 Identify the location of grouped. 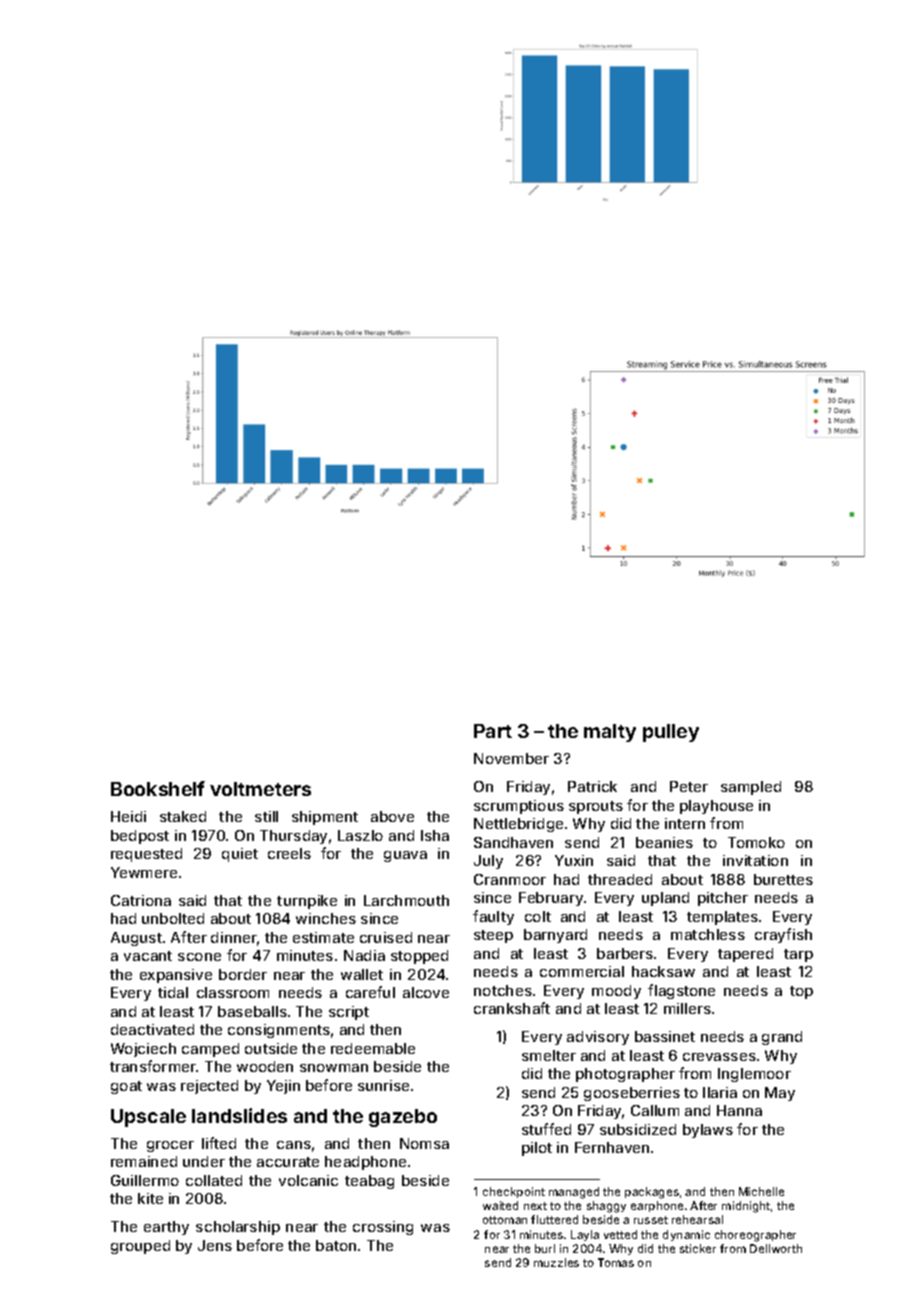
(140, 1247).
